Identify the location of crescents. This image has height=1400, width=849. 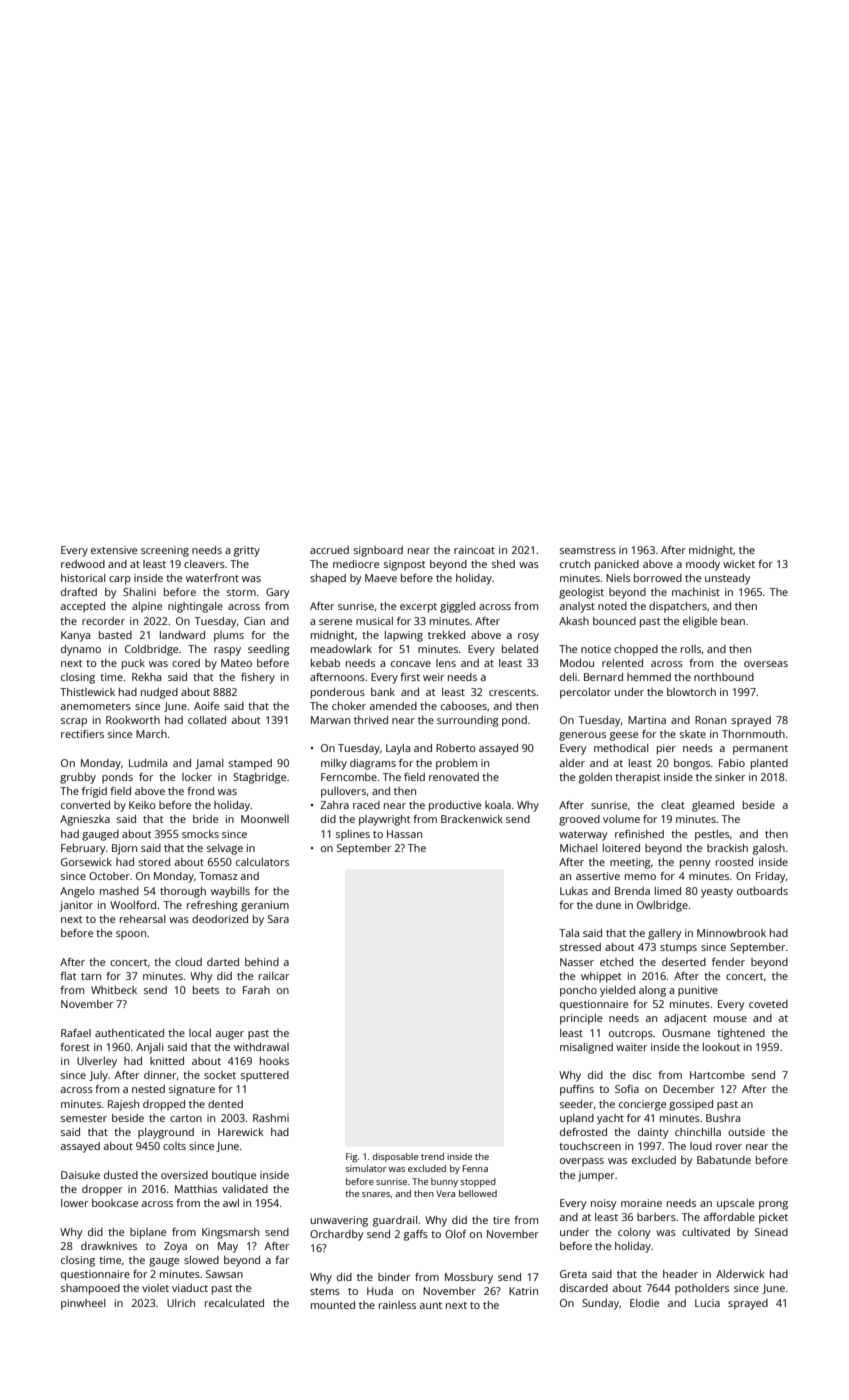
(512, 692).
